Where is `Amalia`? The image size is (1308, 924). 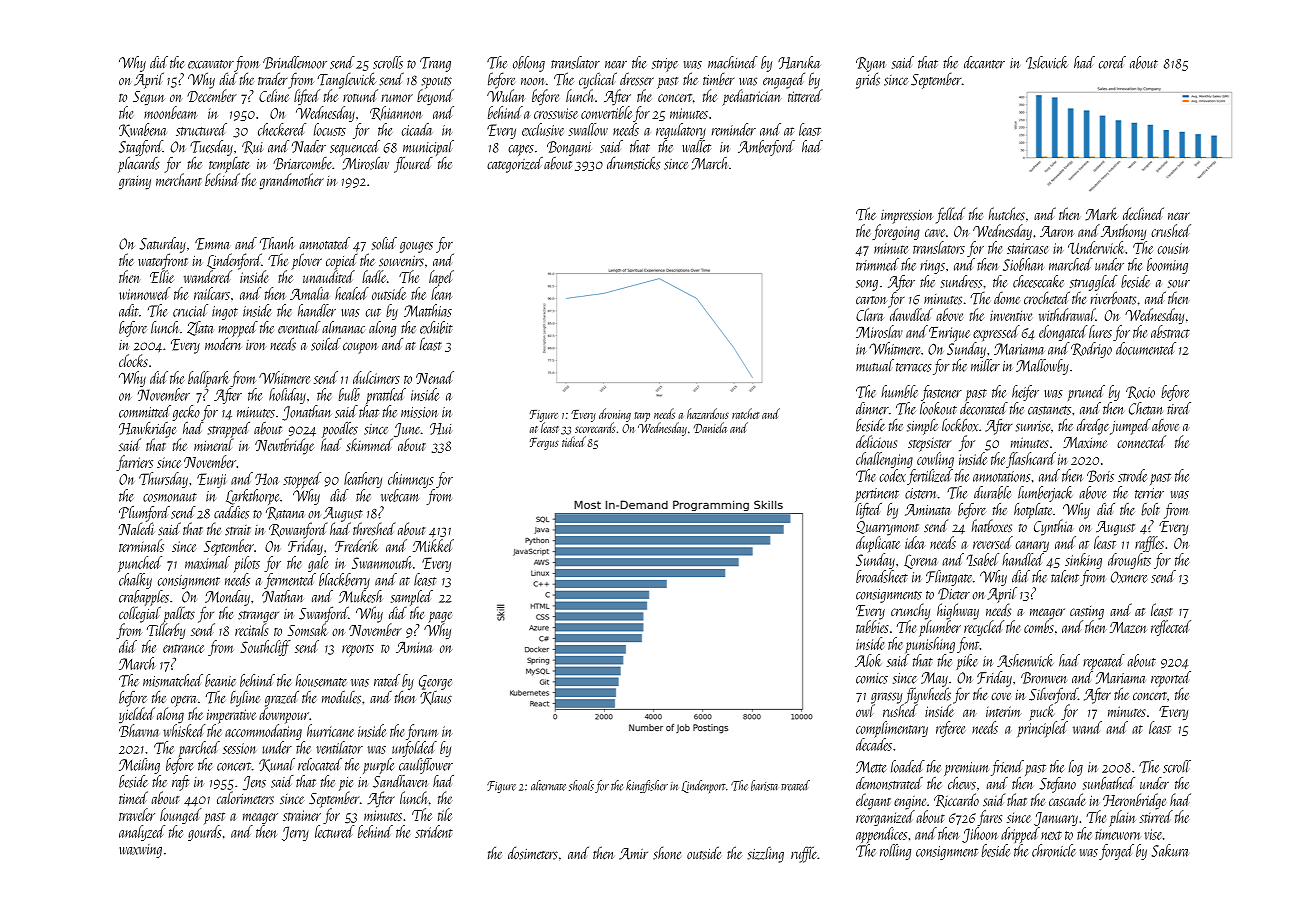 Amalia is located at coordinates (309, 293).
